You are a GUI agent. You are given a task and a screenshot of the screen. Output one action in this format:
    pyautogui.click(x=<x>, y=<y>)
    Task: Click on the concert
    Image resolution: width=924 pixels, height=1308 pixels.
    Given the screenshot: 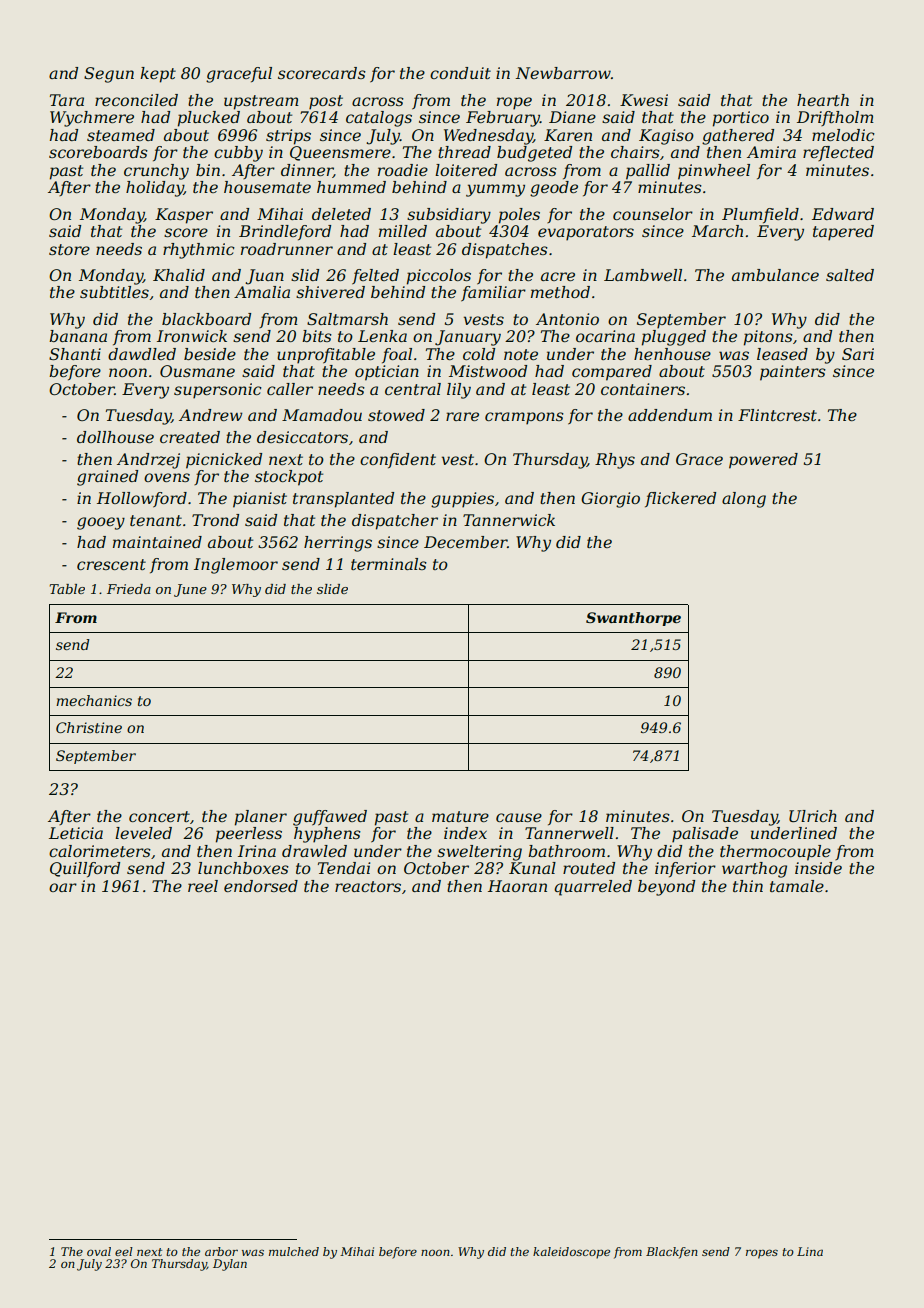 What is the action you would take?
    pyautogui.click(x=159, y=816)
